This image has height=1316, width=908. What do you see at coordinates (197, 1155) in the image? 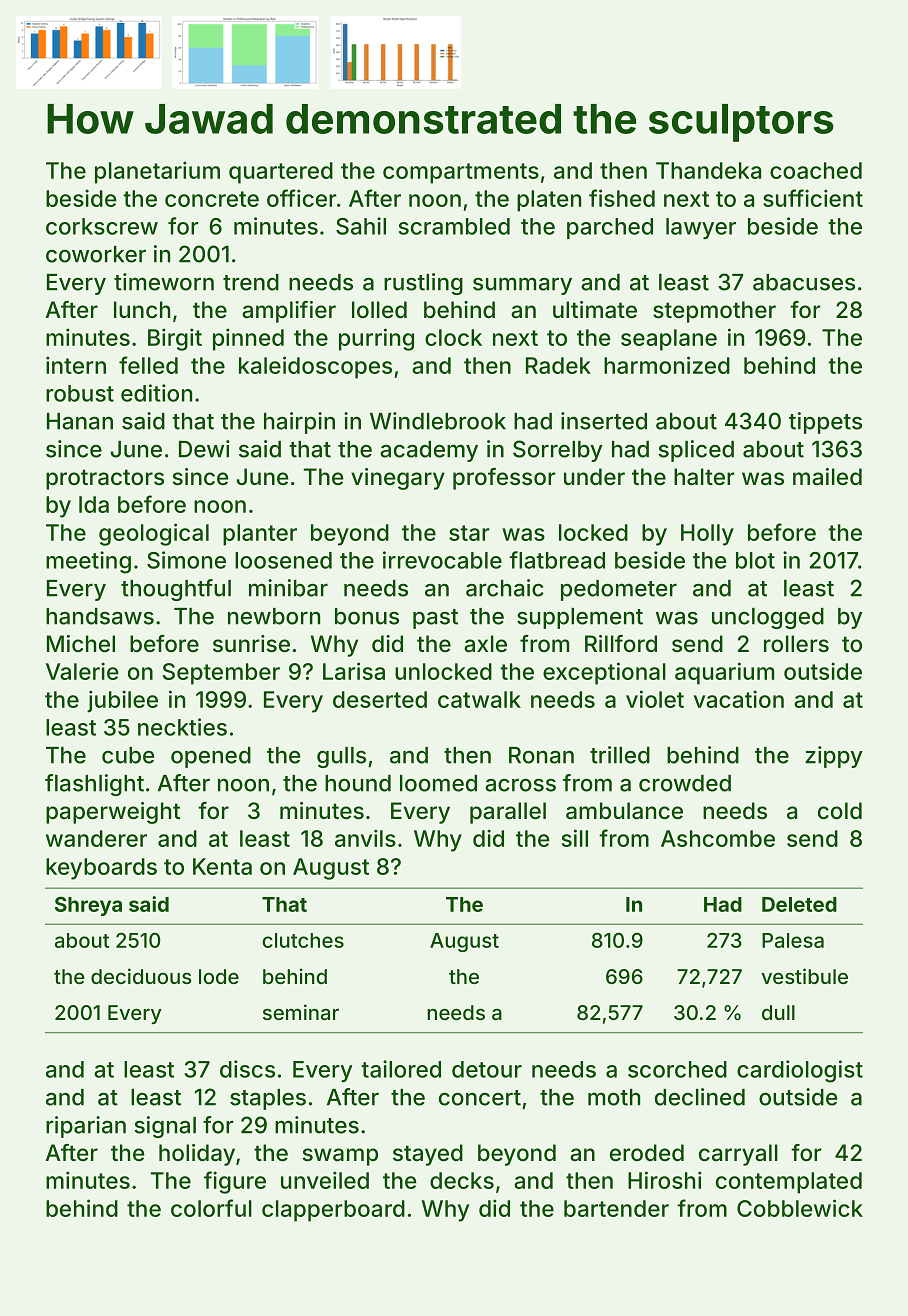
I see `holiday` at bounding box center [197, 1155].
